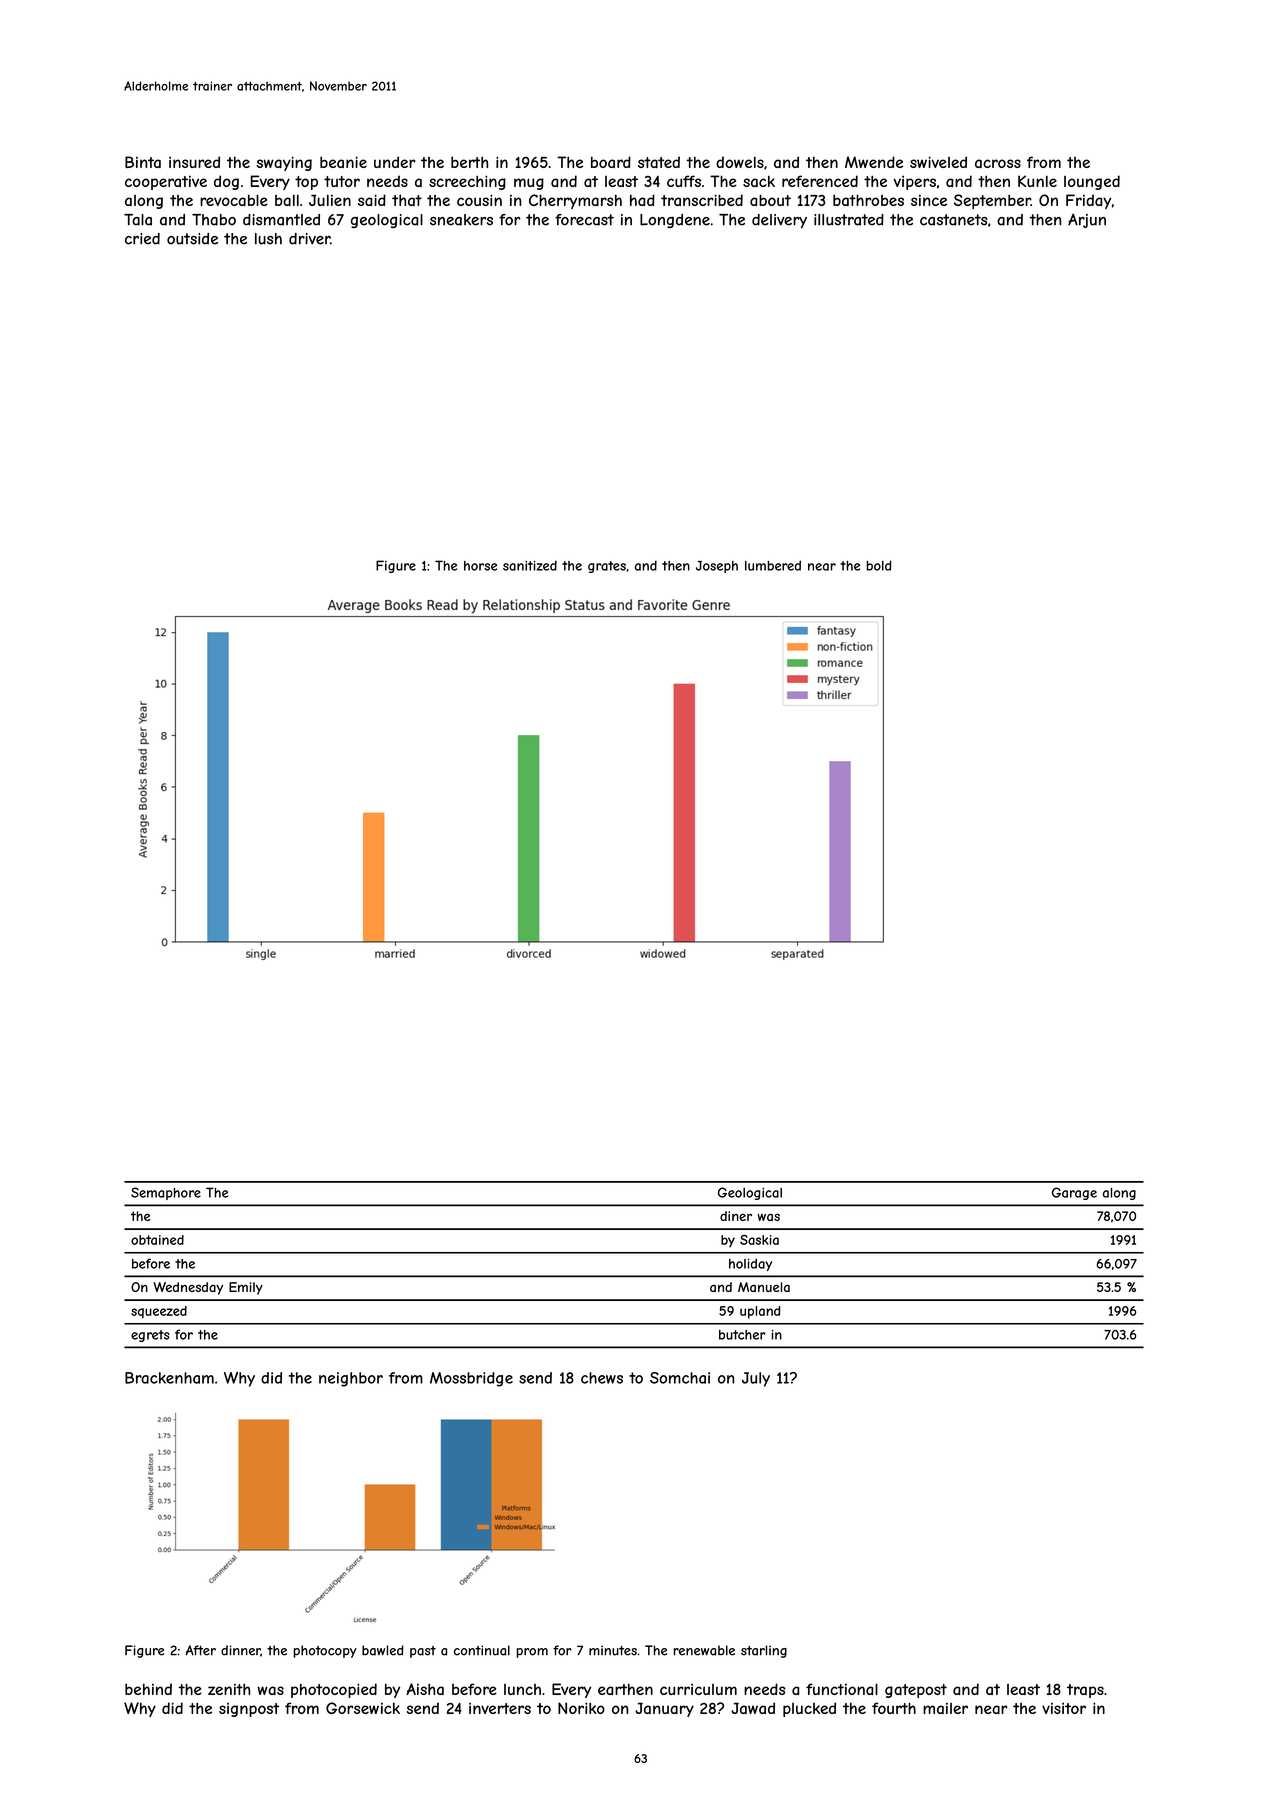  I want to click on Emily, so click(246, 1288).
